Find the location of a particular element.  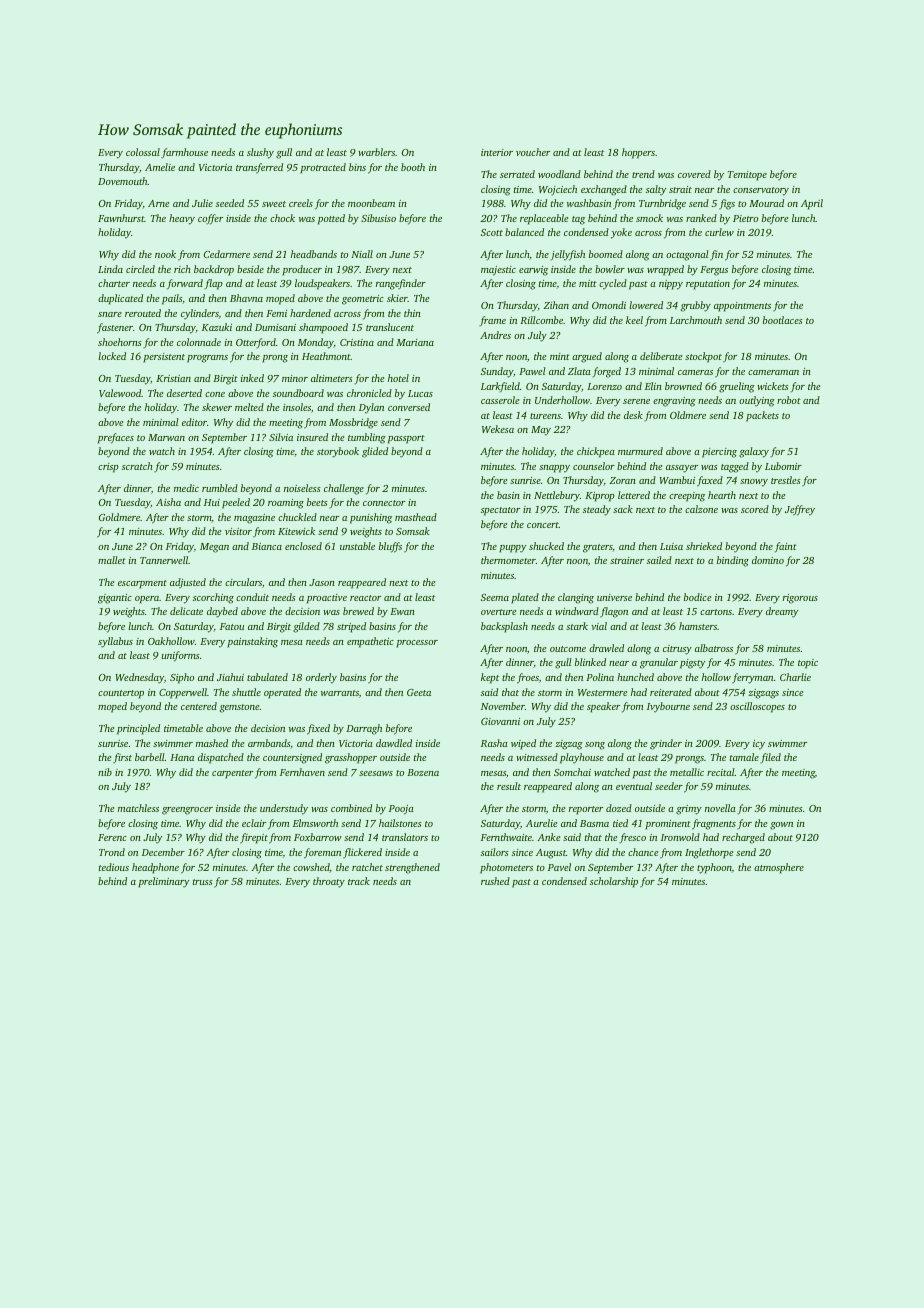

coffer is located at coordinates (210, 219).
